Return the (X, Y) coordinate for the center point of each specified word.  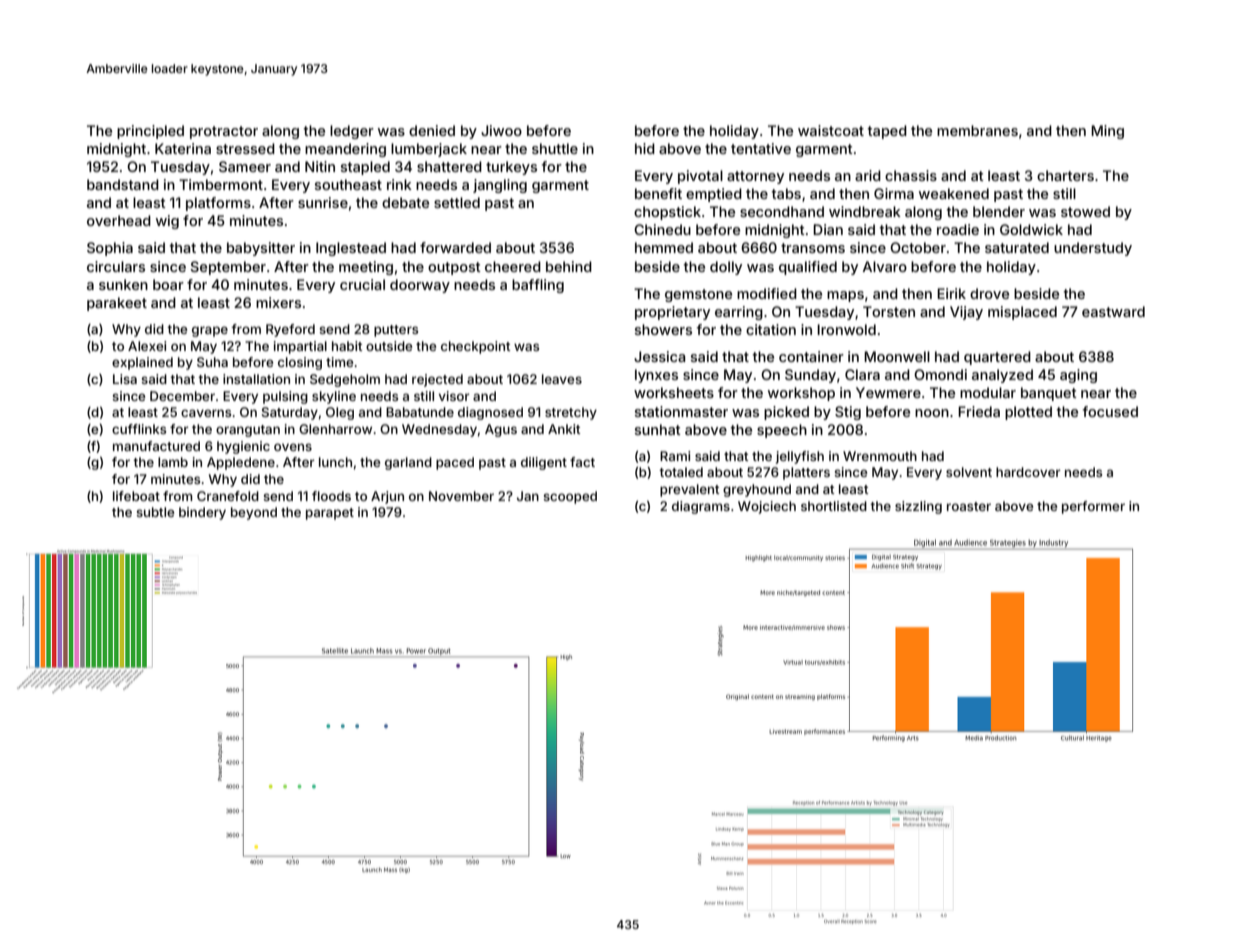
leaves (562, 379)
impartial (300, 347)
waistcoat (831, 130)
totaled (681, 472)
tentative (761, 148)
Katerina (183, 148)
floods (331, 496)
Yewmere (888, 392)
